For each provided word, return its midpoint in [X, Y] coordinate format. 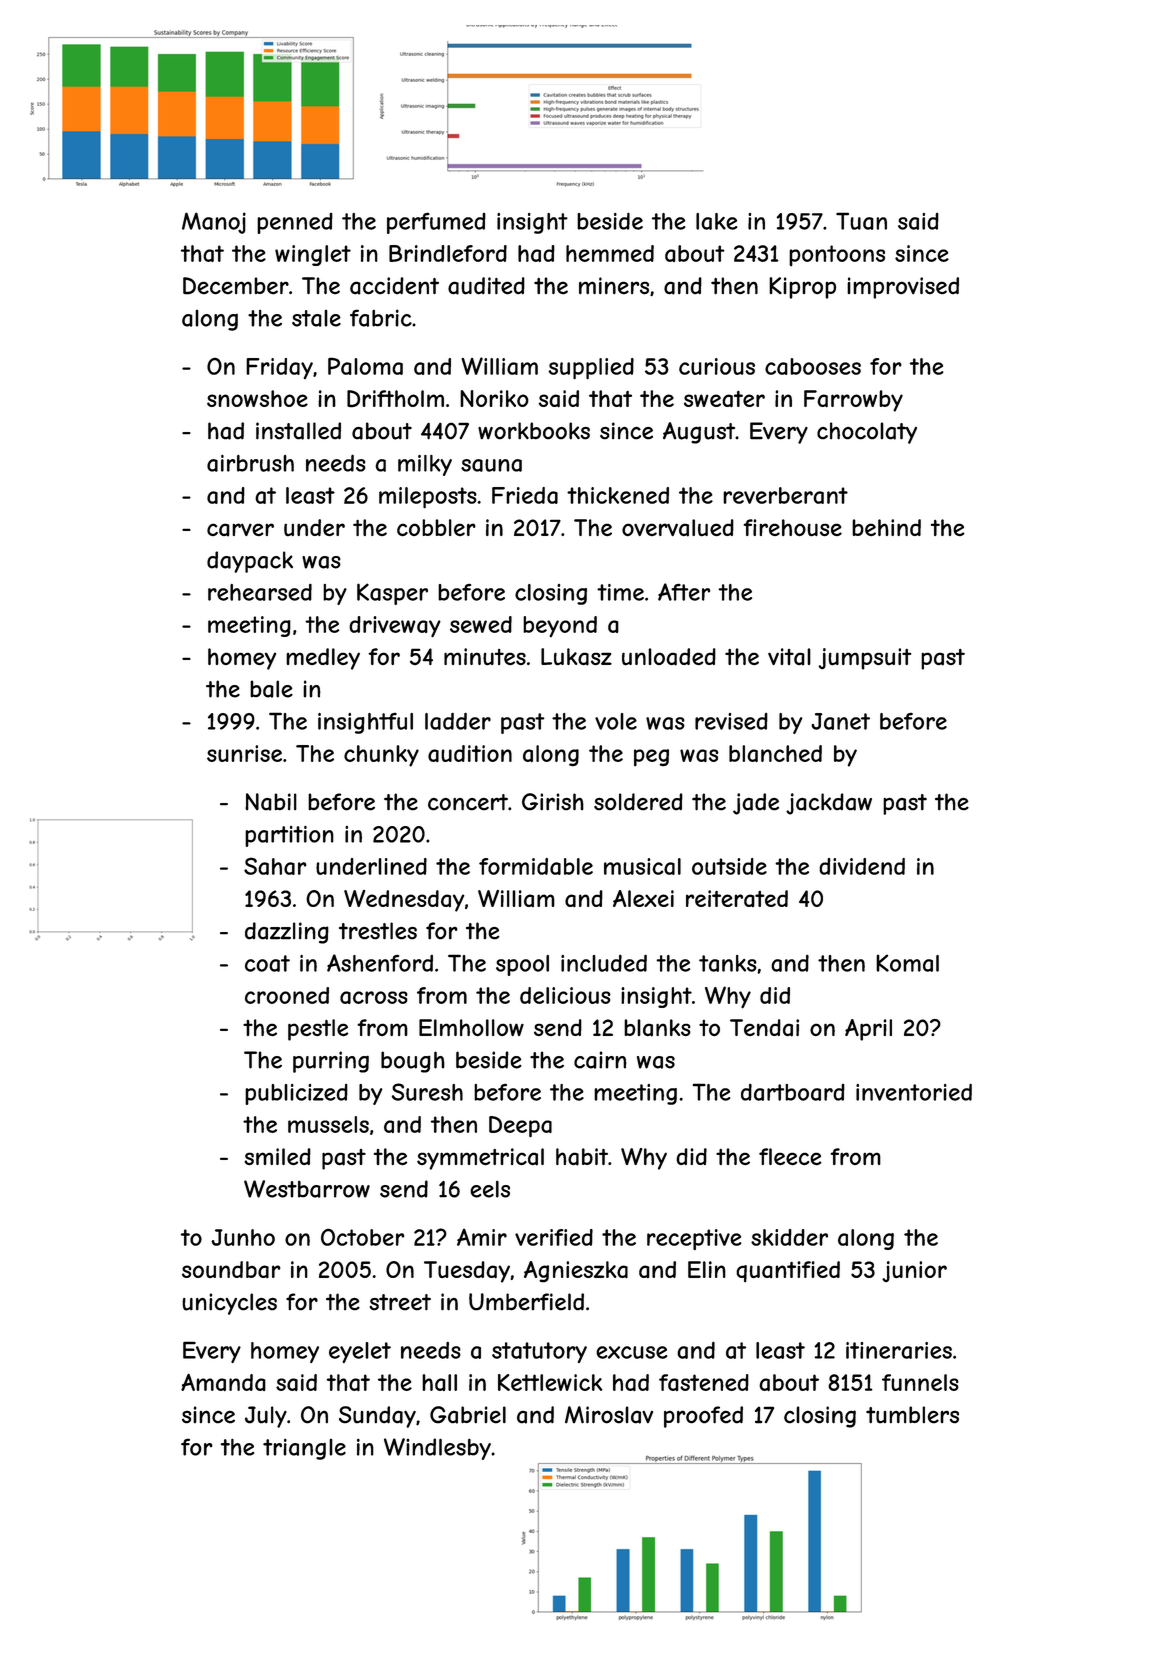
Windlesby [437, 1449]
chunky [381, 756]
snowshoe [257, 398]
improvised [903, 288]
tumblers [912, 1415]
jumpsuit [864, 659]
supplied [591, 369]
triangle [304, 1449]
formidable [536, 866]
